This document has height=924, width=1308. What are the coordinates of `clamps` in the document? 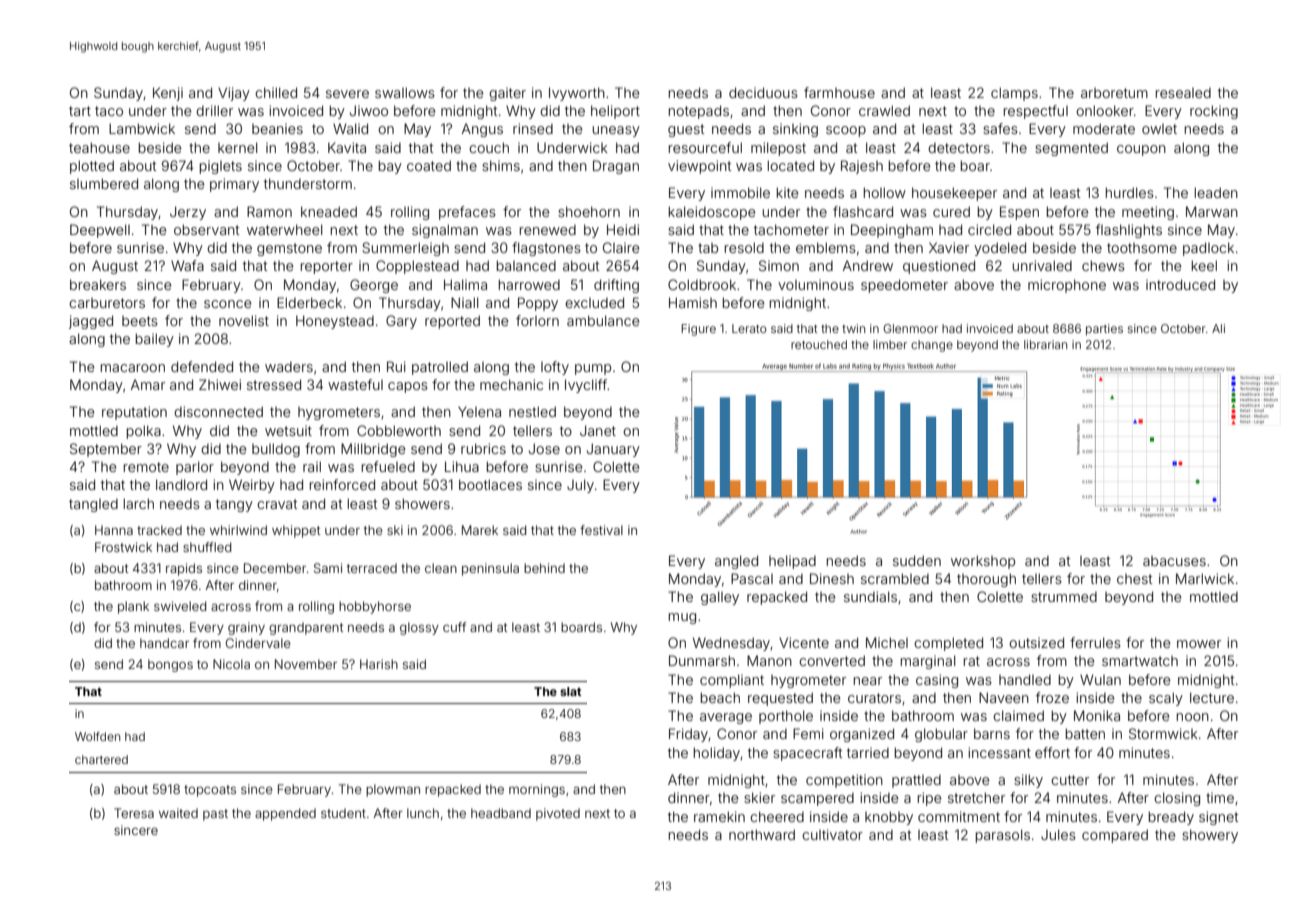 It's located at (1014, 94).
